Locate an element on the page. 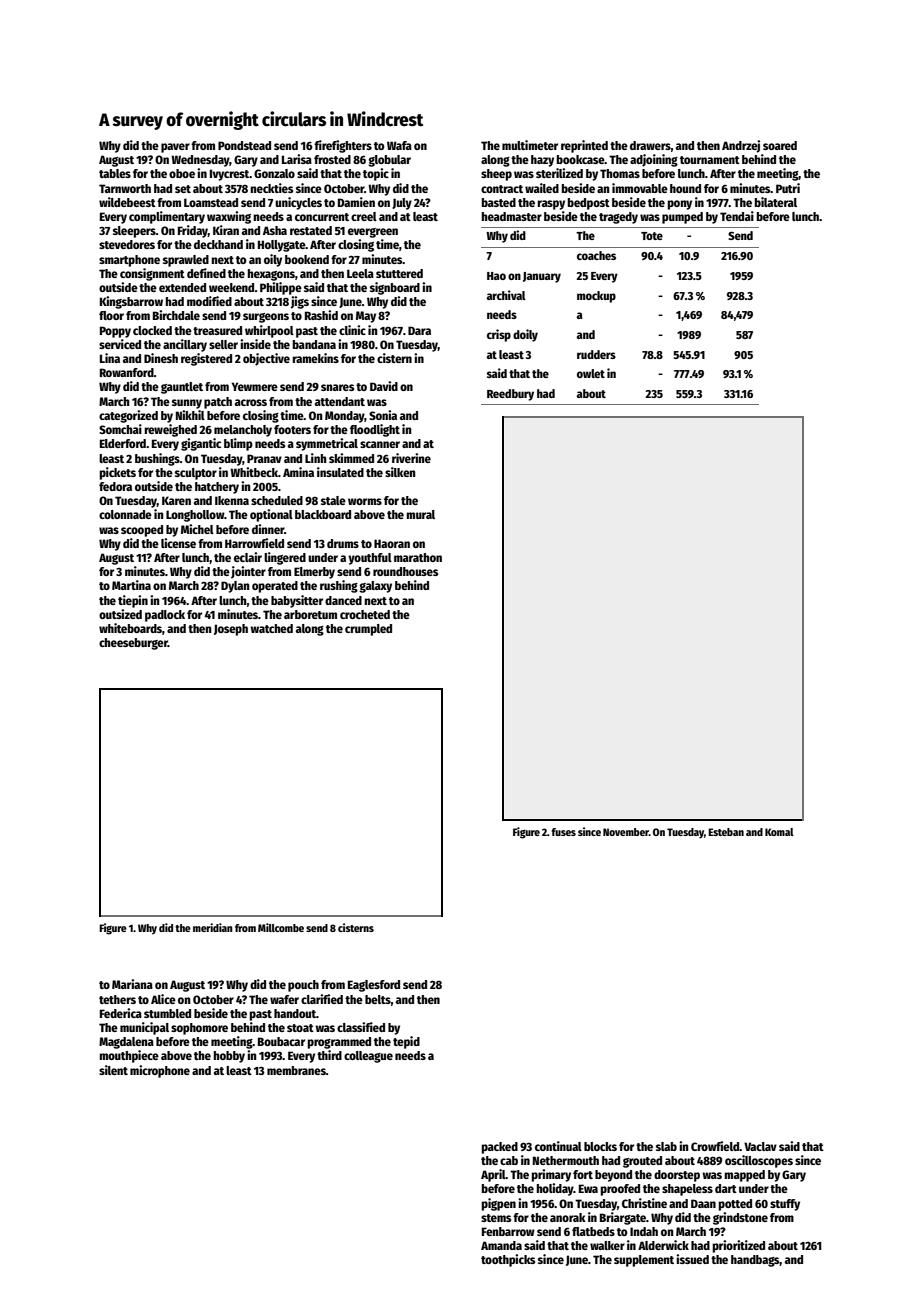 Image resolution: width=924 pixels, height=1308 pixels. toothpicks is located at coordinates (508, 1260).
